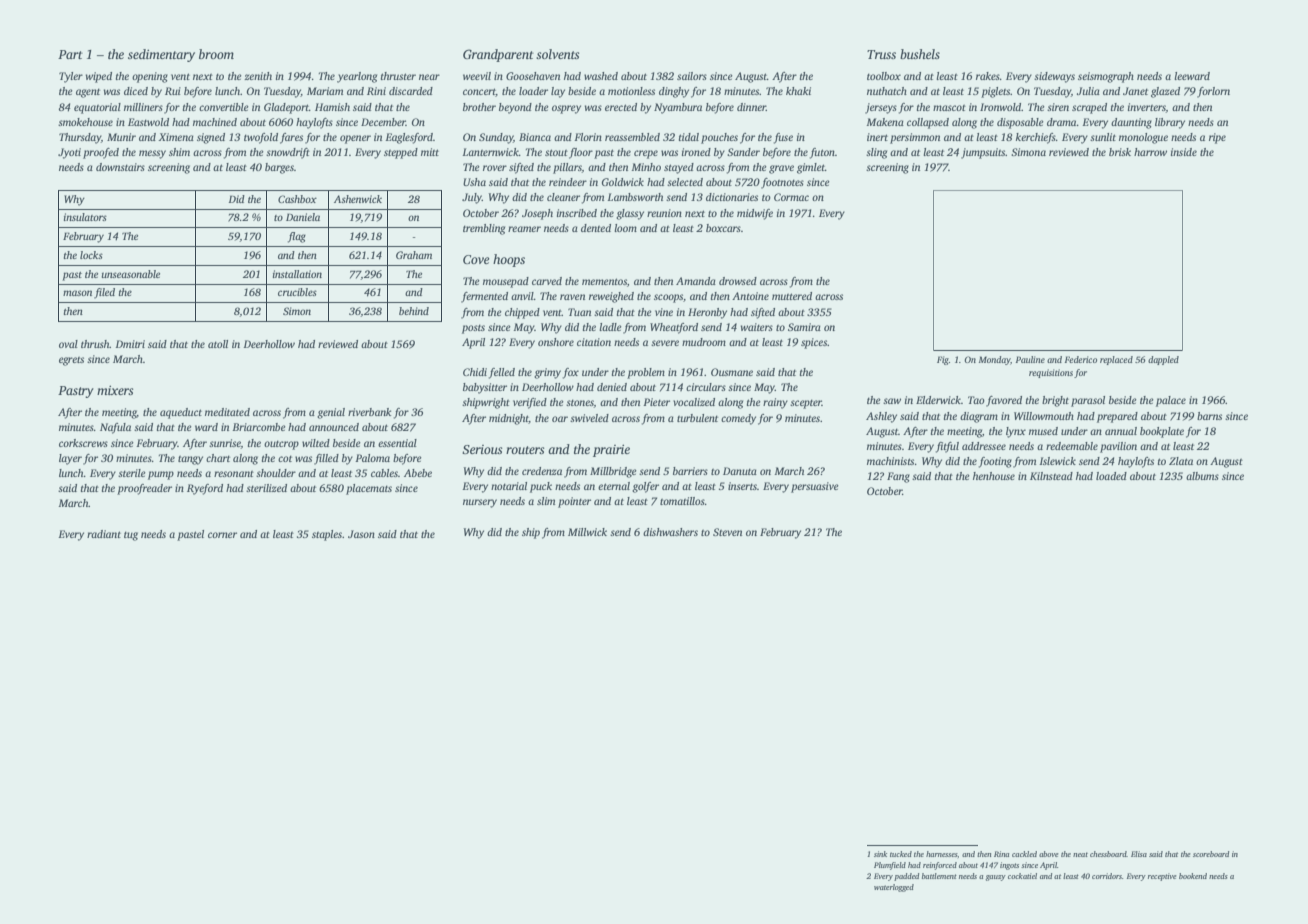  What do you see at coordinates (1143, 138) in the page?
I see `monologue` at bounding box center [1143, 138].
